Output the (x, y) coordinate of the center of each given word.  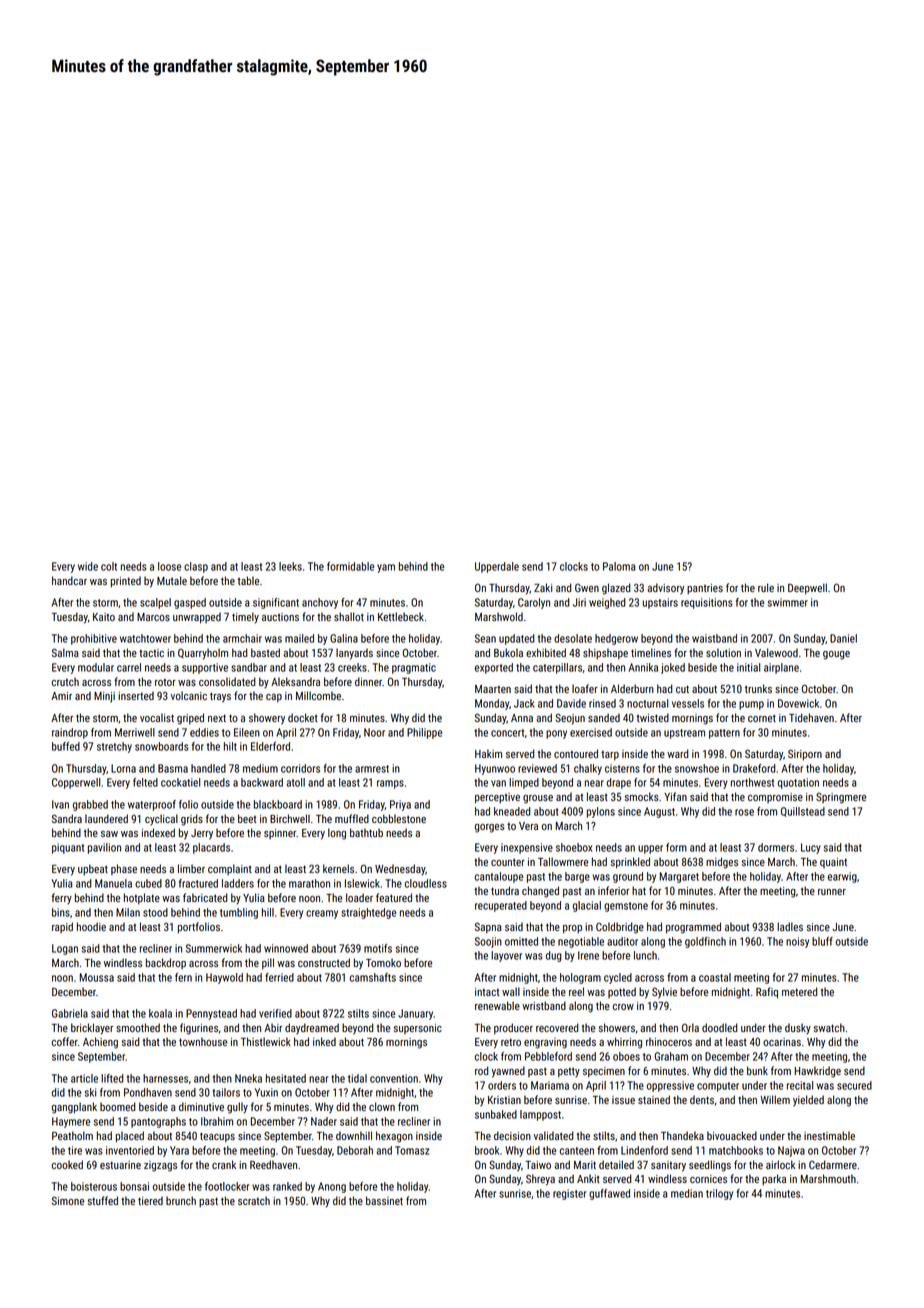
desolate (573, 638)
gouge (836, 655)
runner (832, 892)
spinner (280, 834)
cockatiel (180, 782)
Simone (68, 1200)
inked (324, 1041)
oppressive (670, 1086)
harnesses (165, 1078)
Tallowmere (563, 861)
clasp (196, 567)
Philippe (424, 733)
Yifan (675, 796)
